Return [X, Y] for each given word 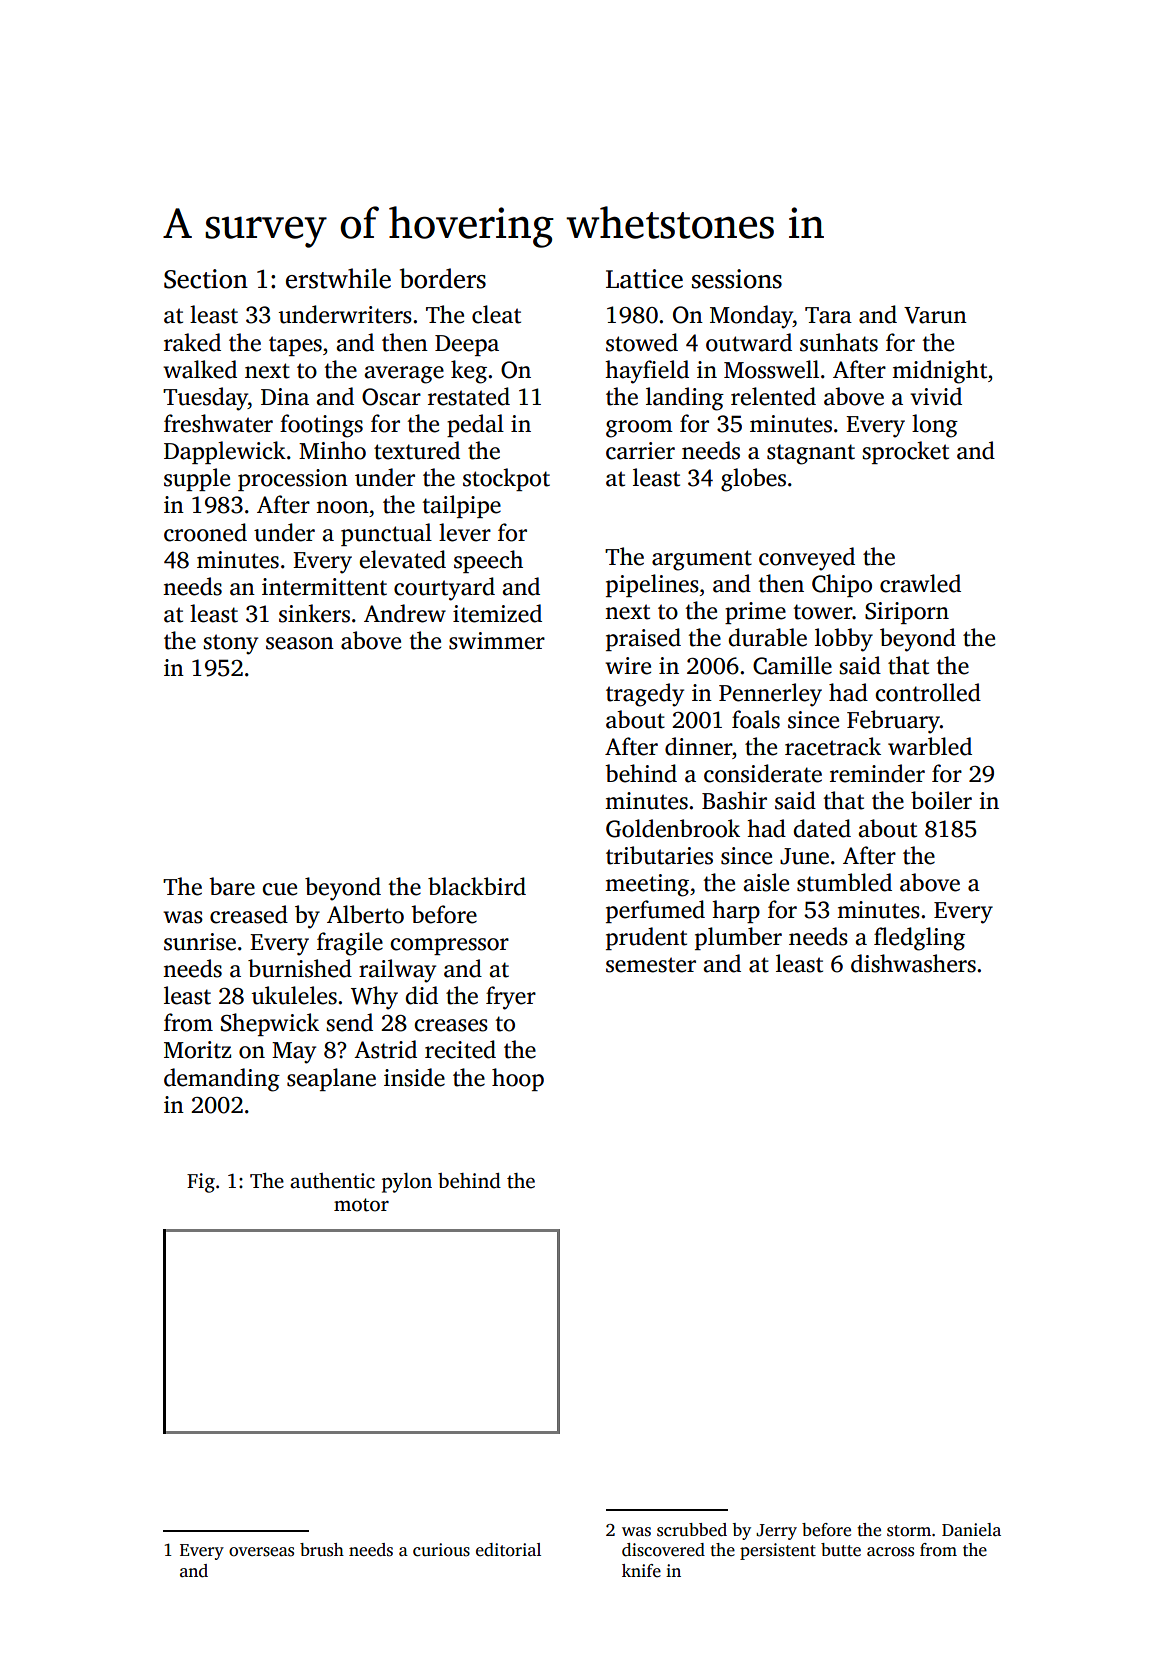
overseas [261, 1552]
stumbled [844, 882]
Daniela [971, 1530]
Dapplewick [225, 452]
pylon [407, 1183]
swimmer [497, 641]
